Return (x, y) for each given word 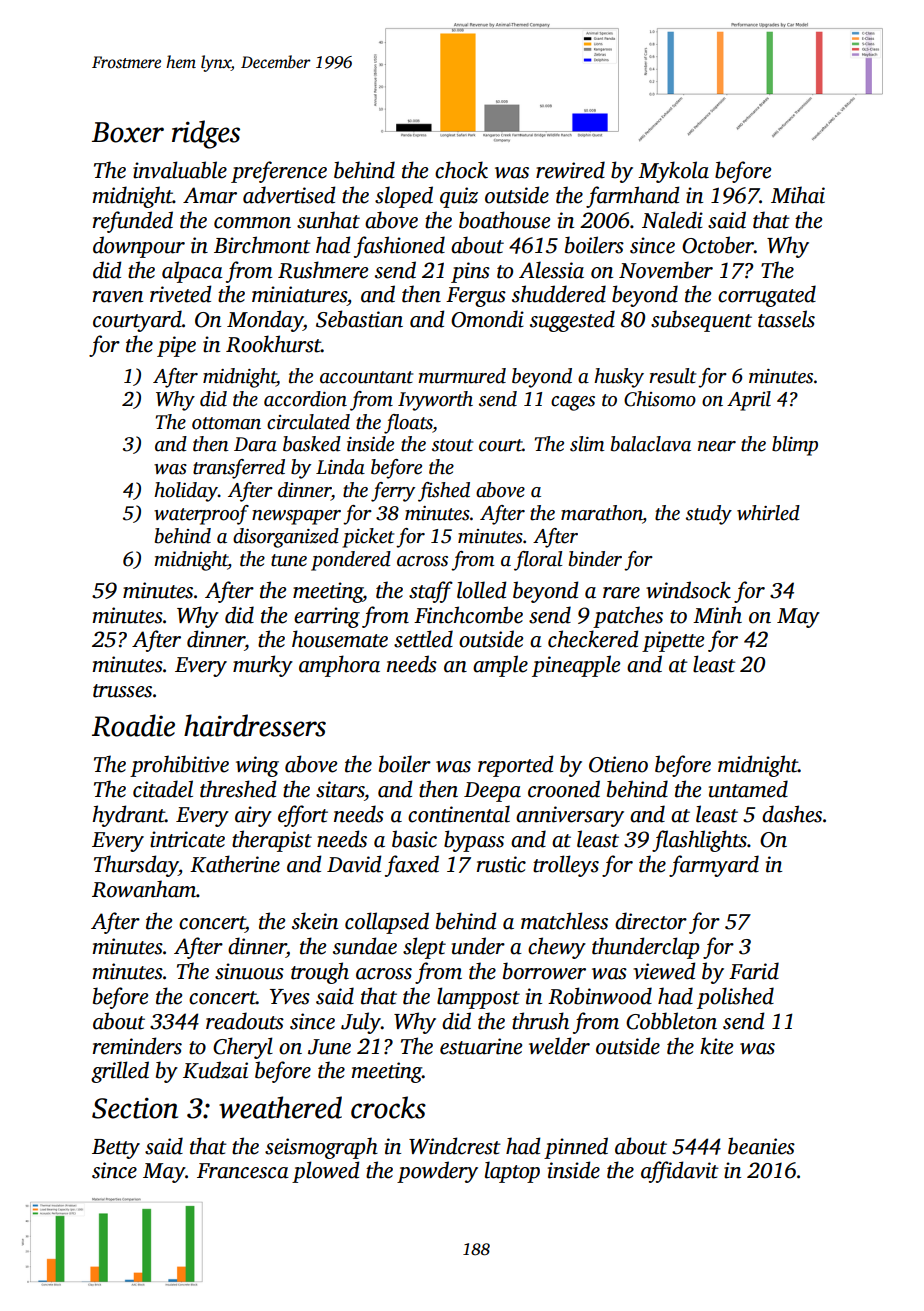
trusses (122, 691)
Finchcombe (468, 615)
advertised (289, 195)
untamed (748, 789)
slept (424, 948)
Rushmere (323, 270)
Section (135, 1108)
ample (500, 666)
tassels (786, 319)
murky (263, 666)
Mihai (798, 195)
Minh (717, 615)
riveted (181, 294)
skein (315, 921)
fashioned (399, 247)
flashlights (699, 841)
